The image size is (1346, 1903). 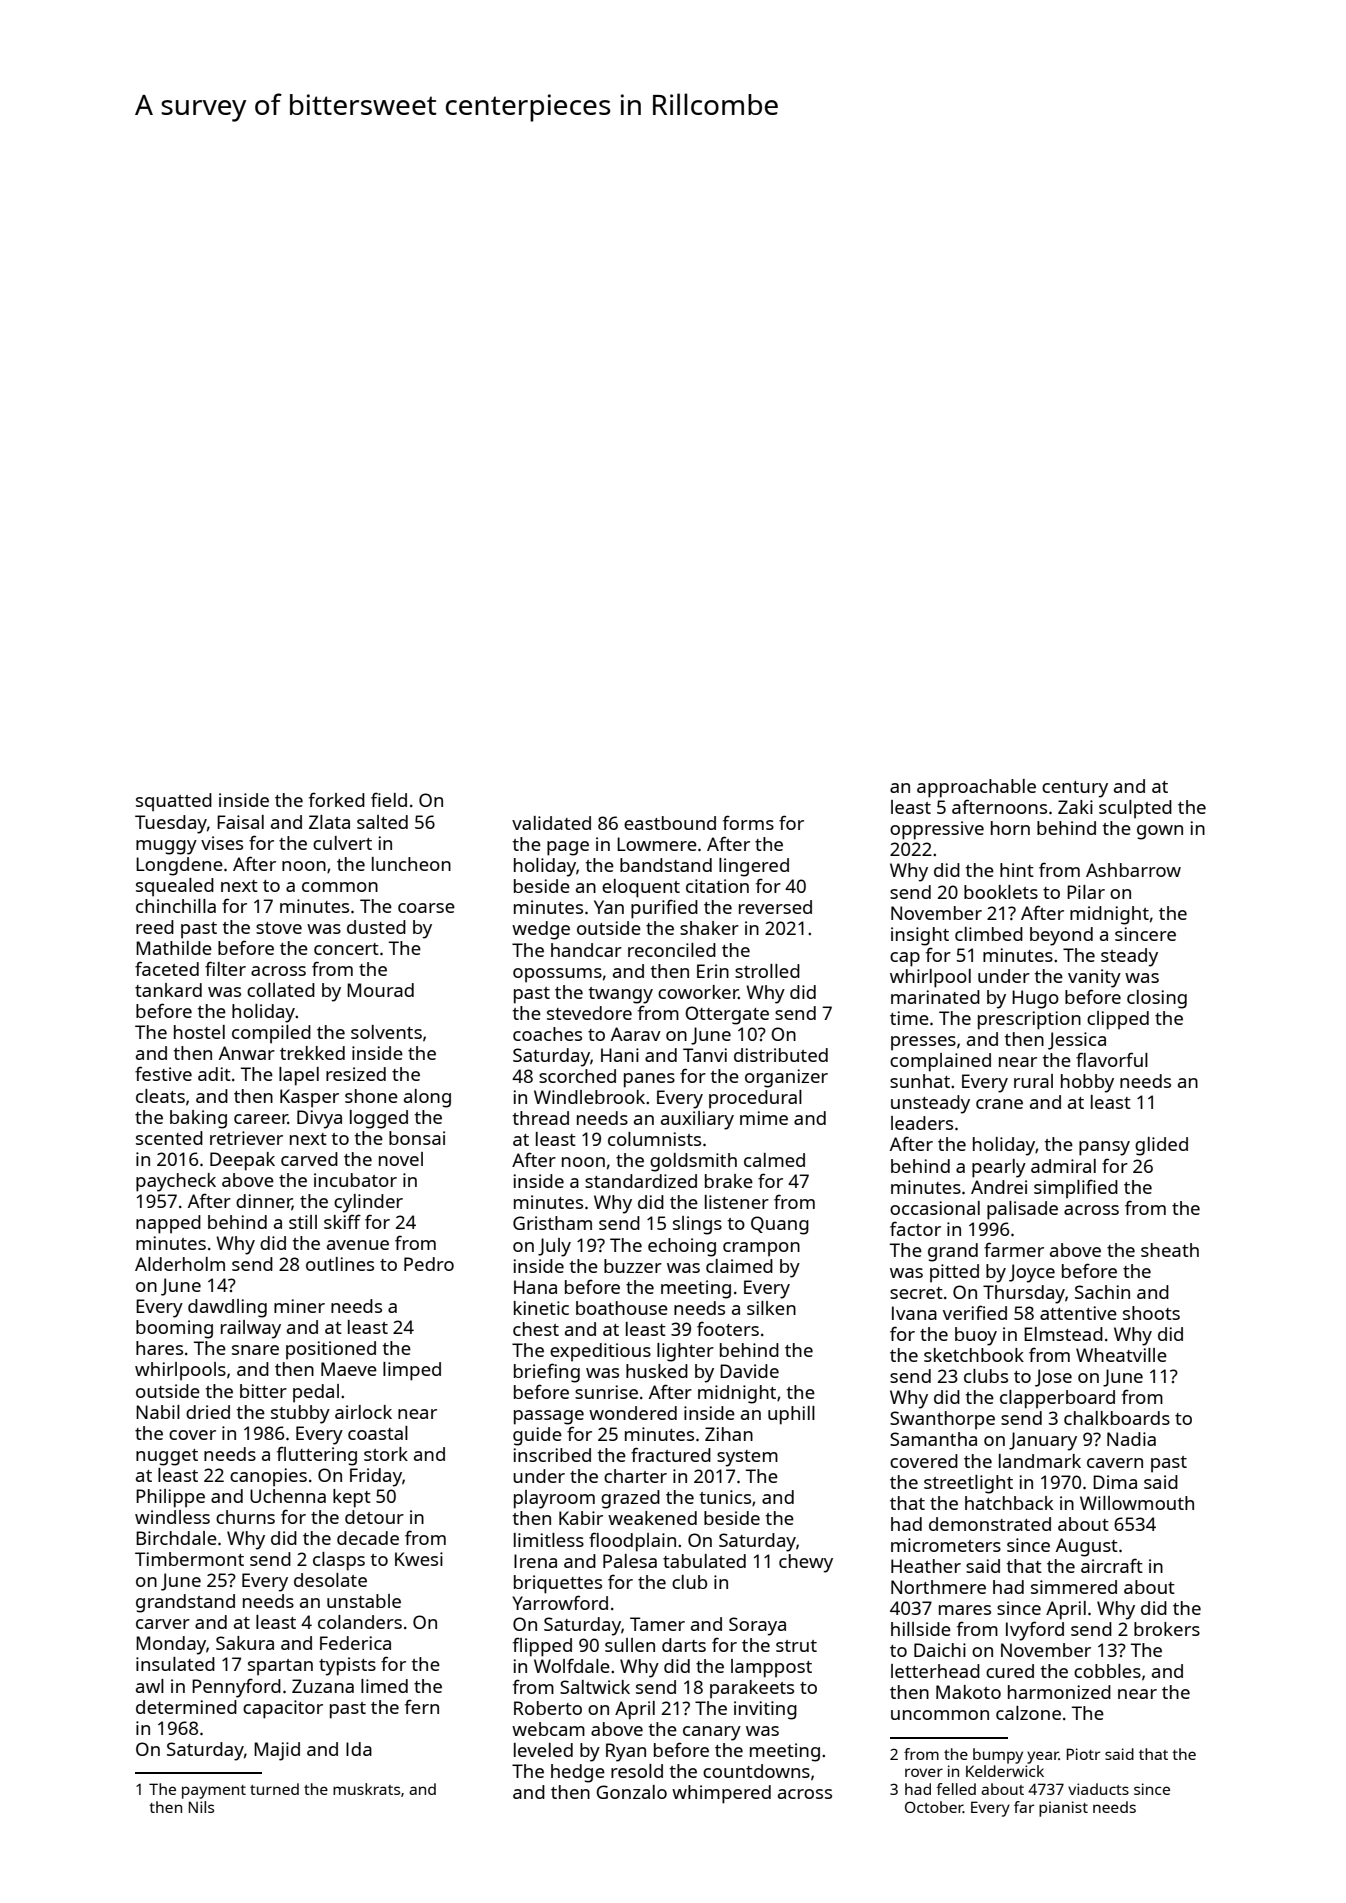 I want to click on crane, so click(x=999, y=1104).
